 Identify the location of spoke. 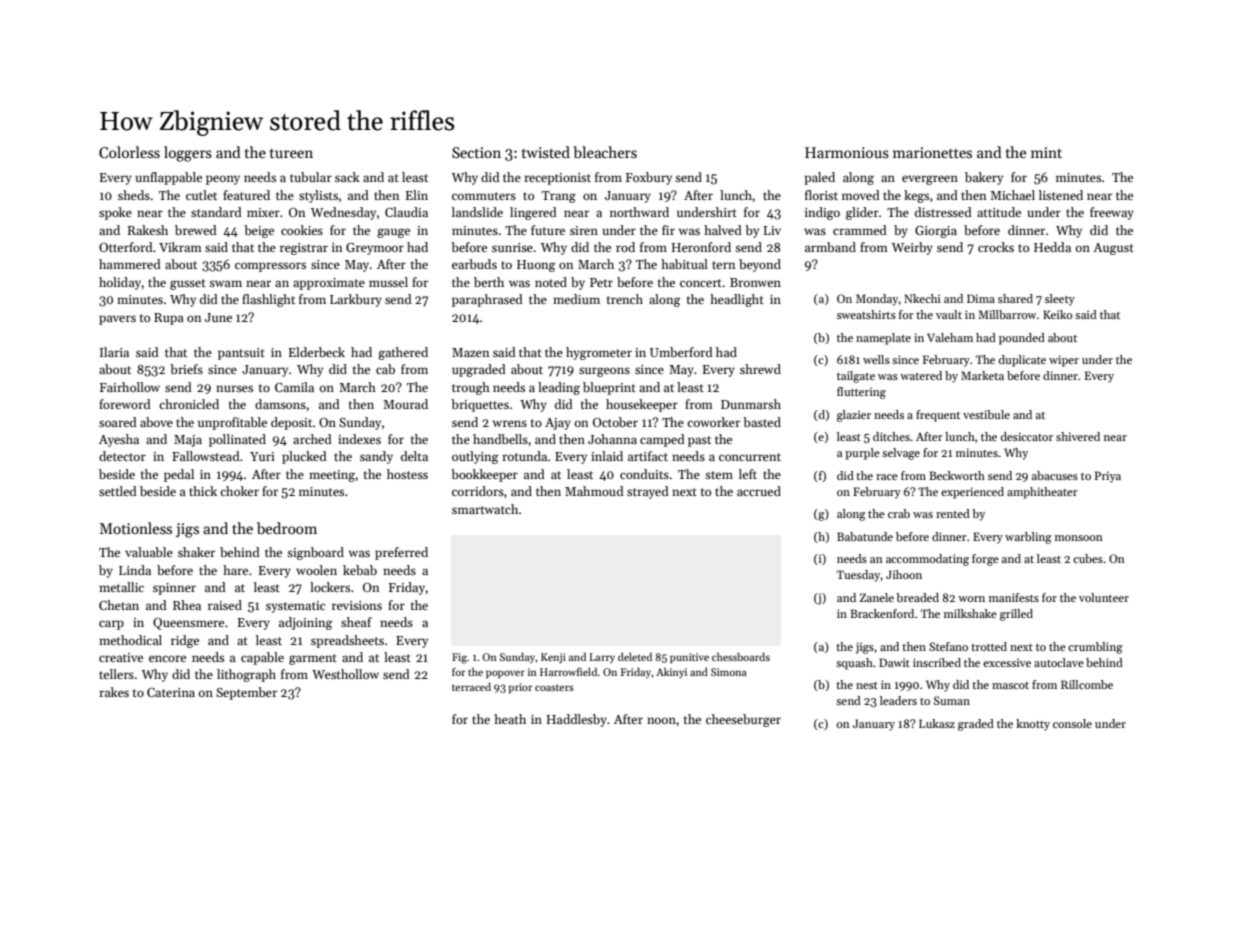
(115, 213).
